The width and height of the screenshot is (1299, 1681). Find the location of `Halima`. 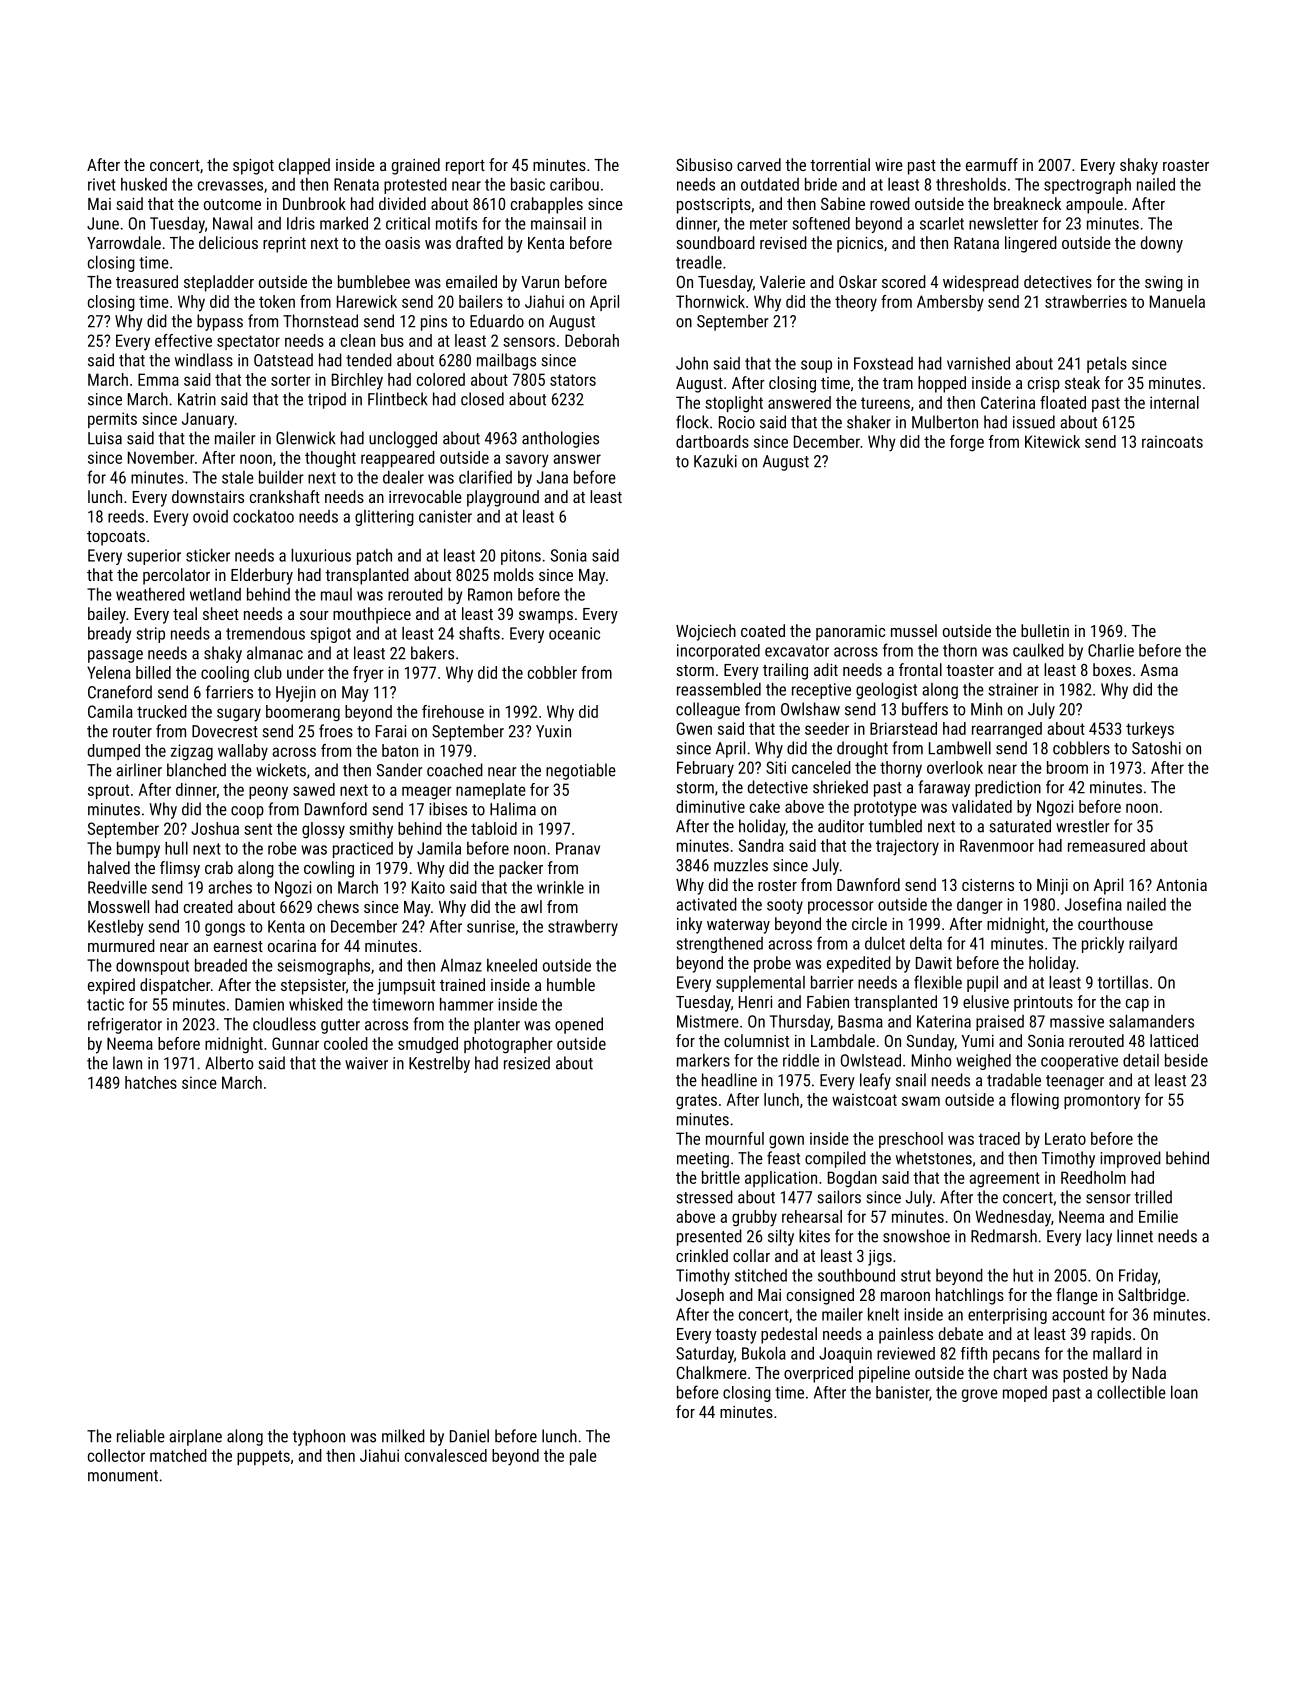

Halima is located at coordinates (513, 809).
